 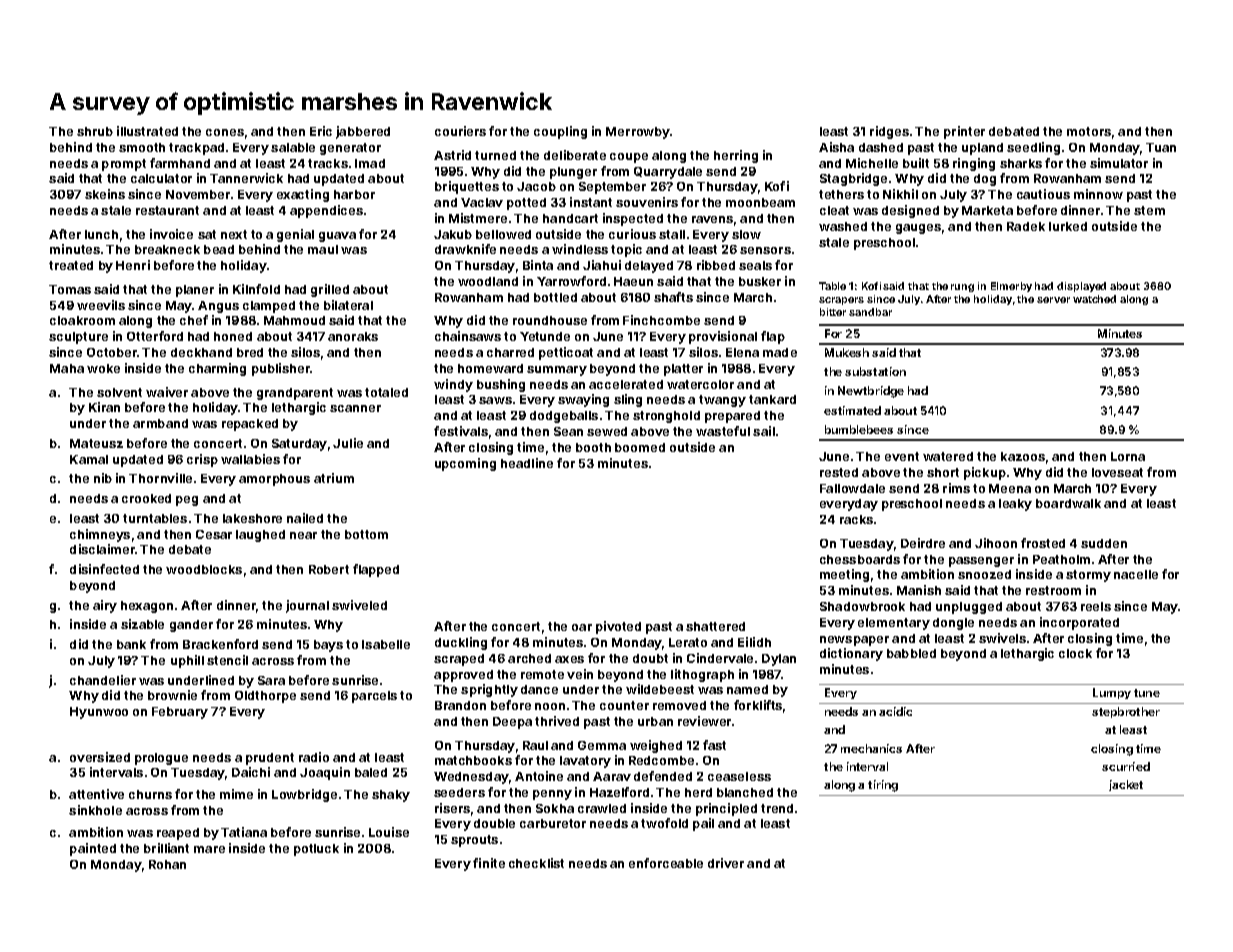 I want to click on cleat, so click(x=834, y=210).
